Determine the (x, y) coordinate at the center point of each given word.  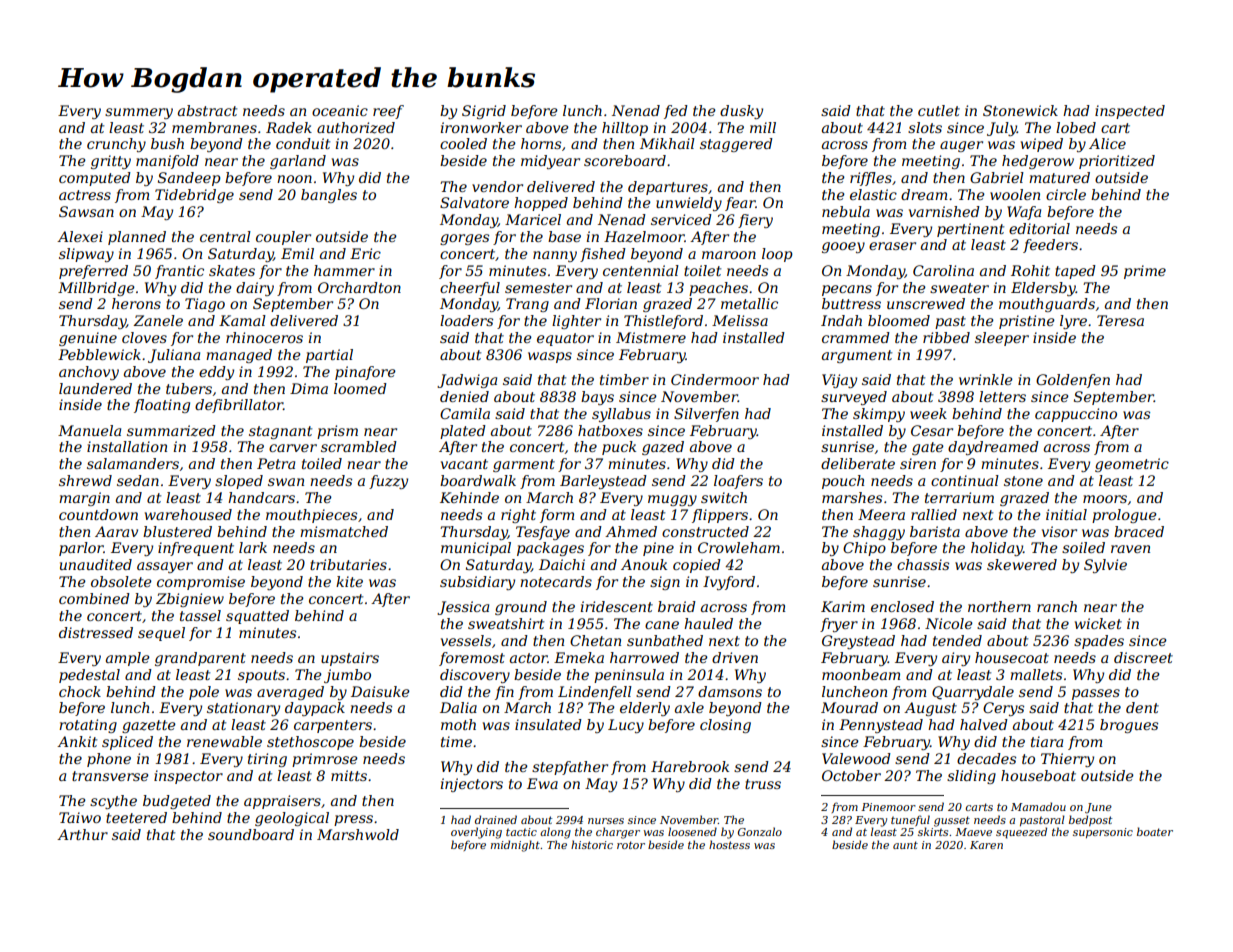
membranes (214, 127)
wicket (1098, 623)
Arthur (82, 834)
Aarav (116, 531)
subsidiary (477, 583)
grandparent (200, 659)
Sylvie (1105, 566)
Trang (527, 305)
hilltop (625, 129)
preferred (93, 272)
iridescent (616, 606)
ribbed (946, 337)
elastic (873, 194)
